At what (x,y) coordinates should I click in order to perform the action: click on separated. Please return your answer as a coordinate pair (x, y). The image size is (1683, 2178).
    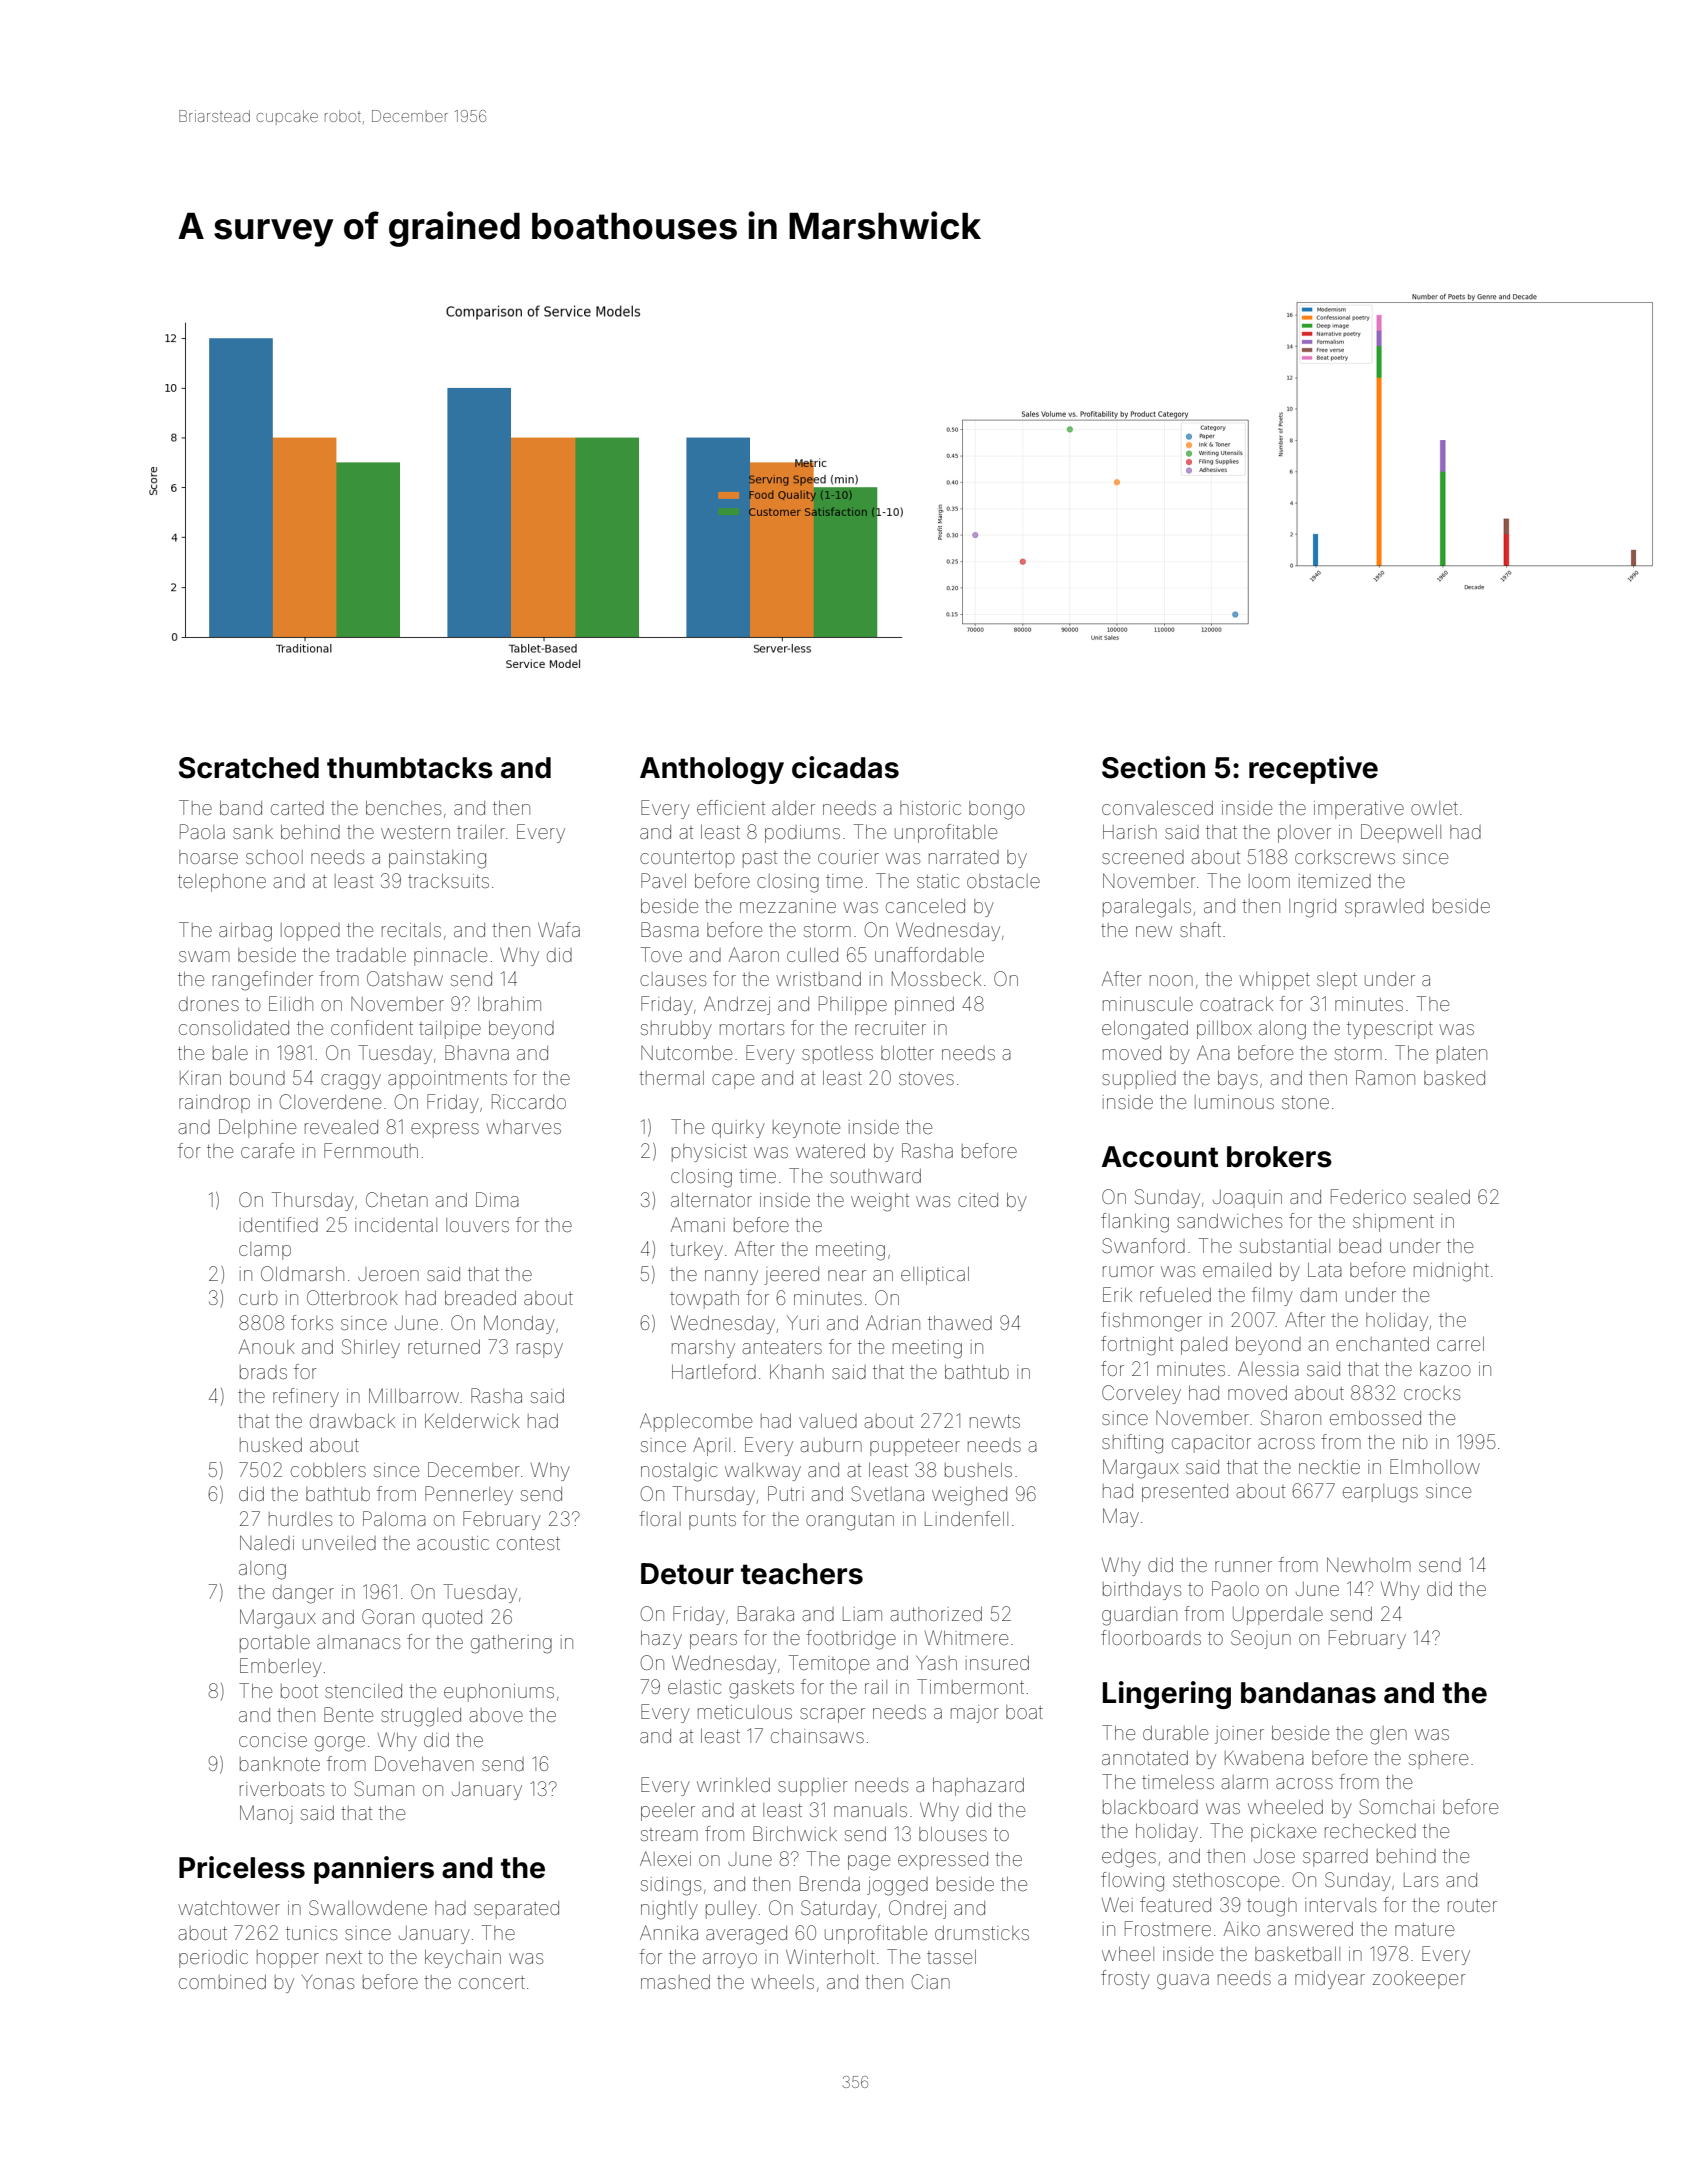
    Looking at the image, I should click on (516, 1910).
